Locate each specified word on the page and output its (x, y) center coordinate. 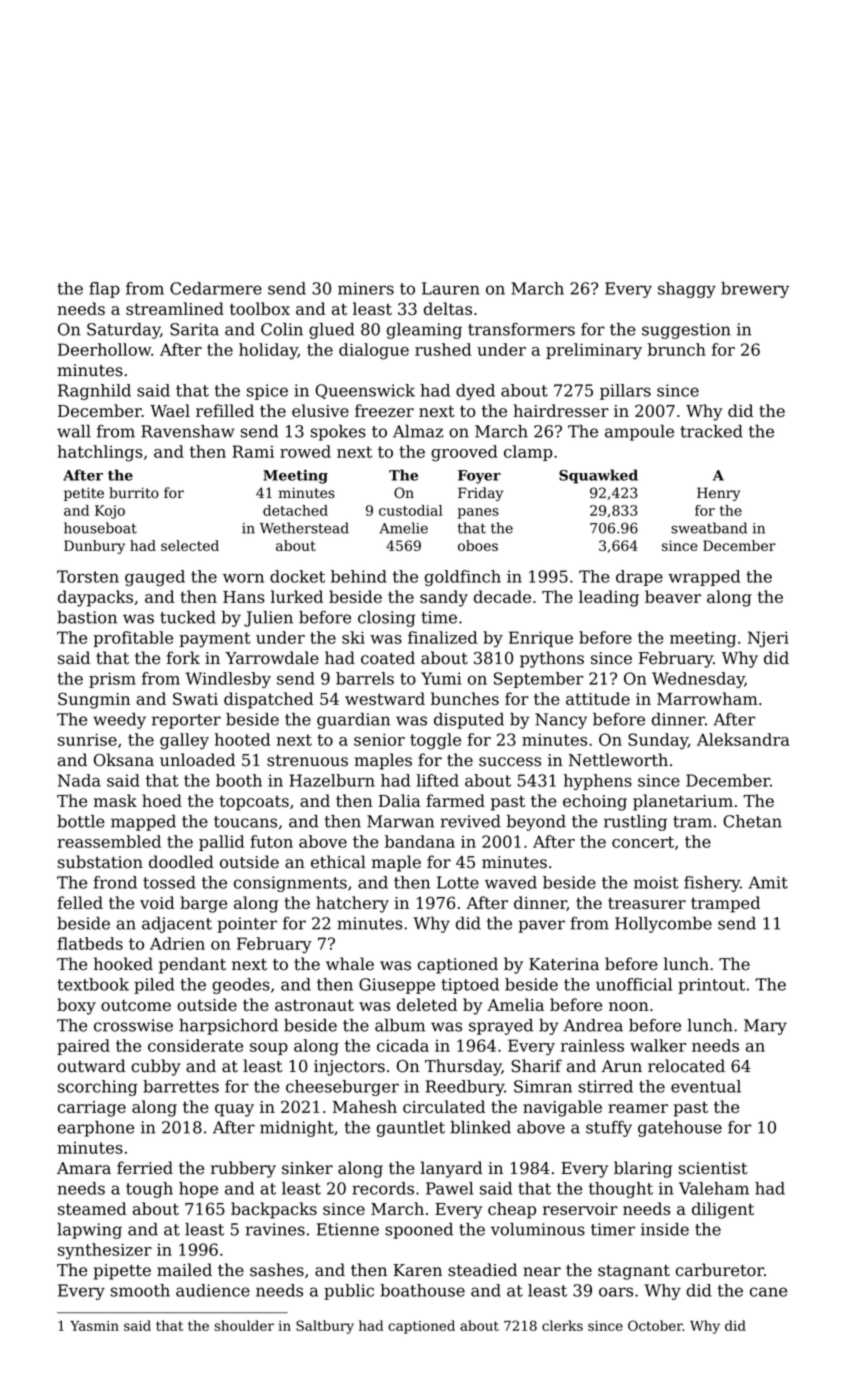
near (542, 1272)
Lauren (451, 288)
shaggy (687, 290)
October (655, 1325)
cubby (156, 1067)
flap (104, 290)
